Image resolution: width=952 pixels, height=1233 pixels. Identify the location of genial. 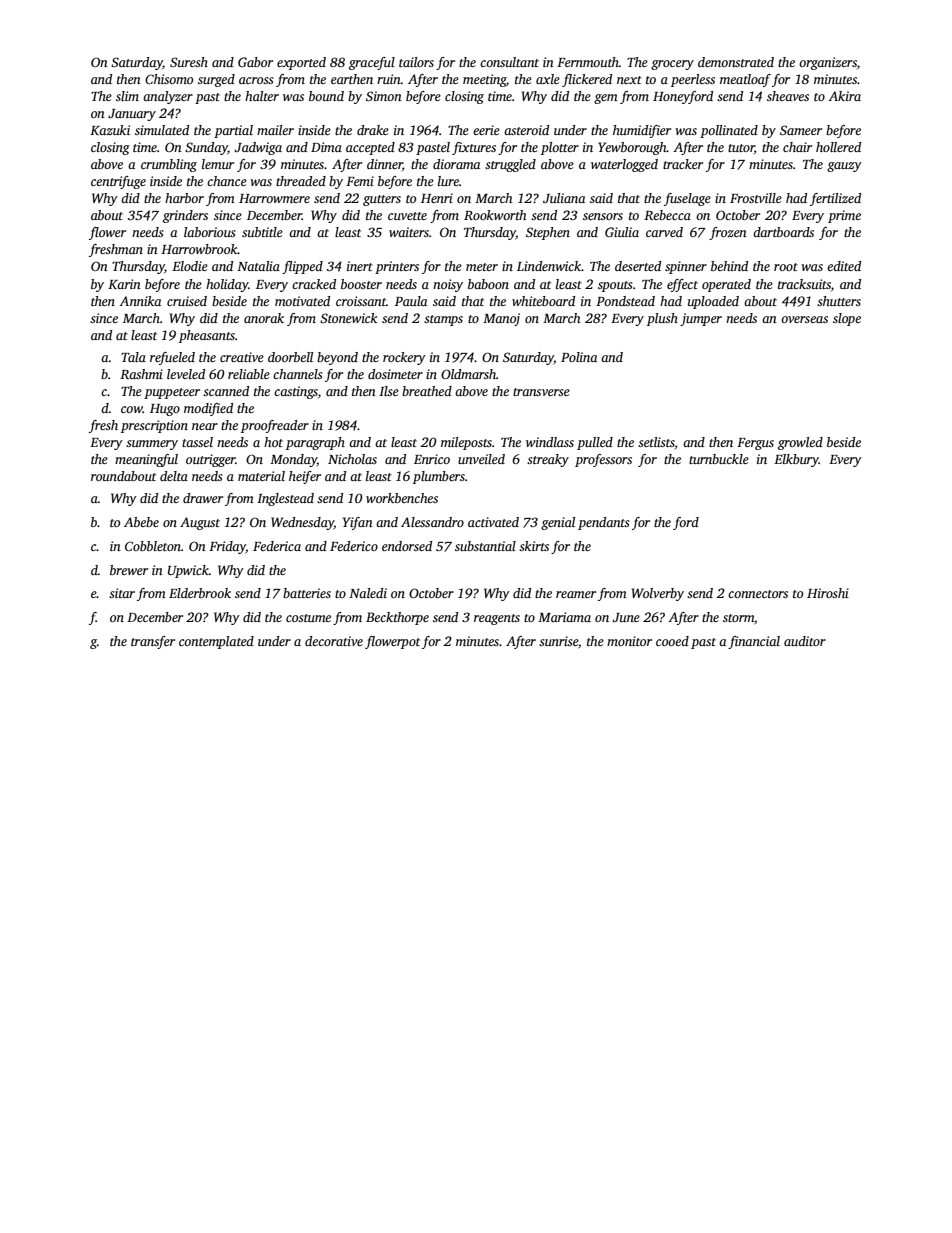
(558, 523).
